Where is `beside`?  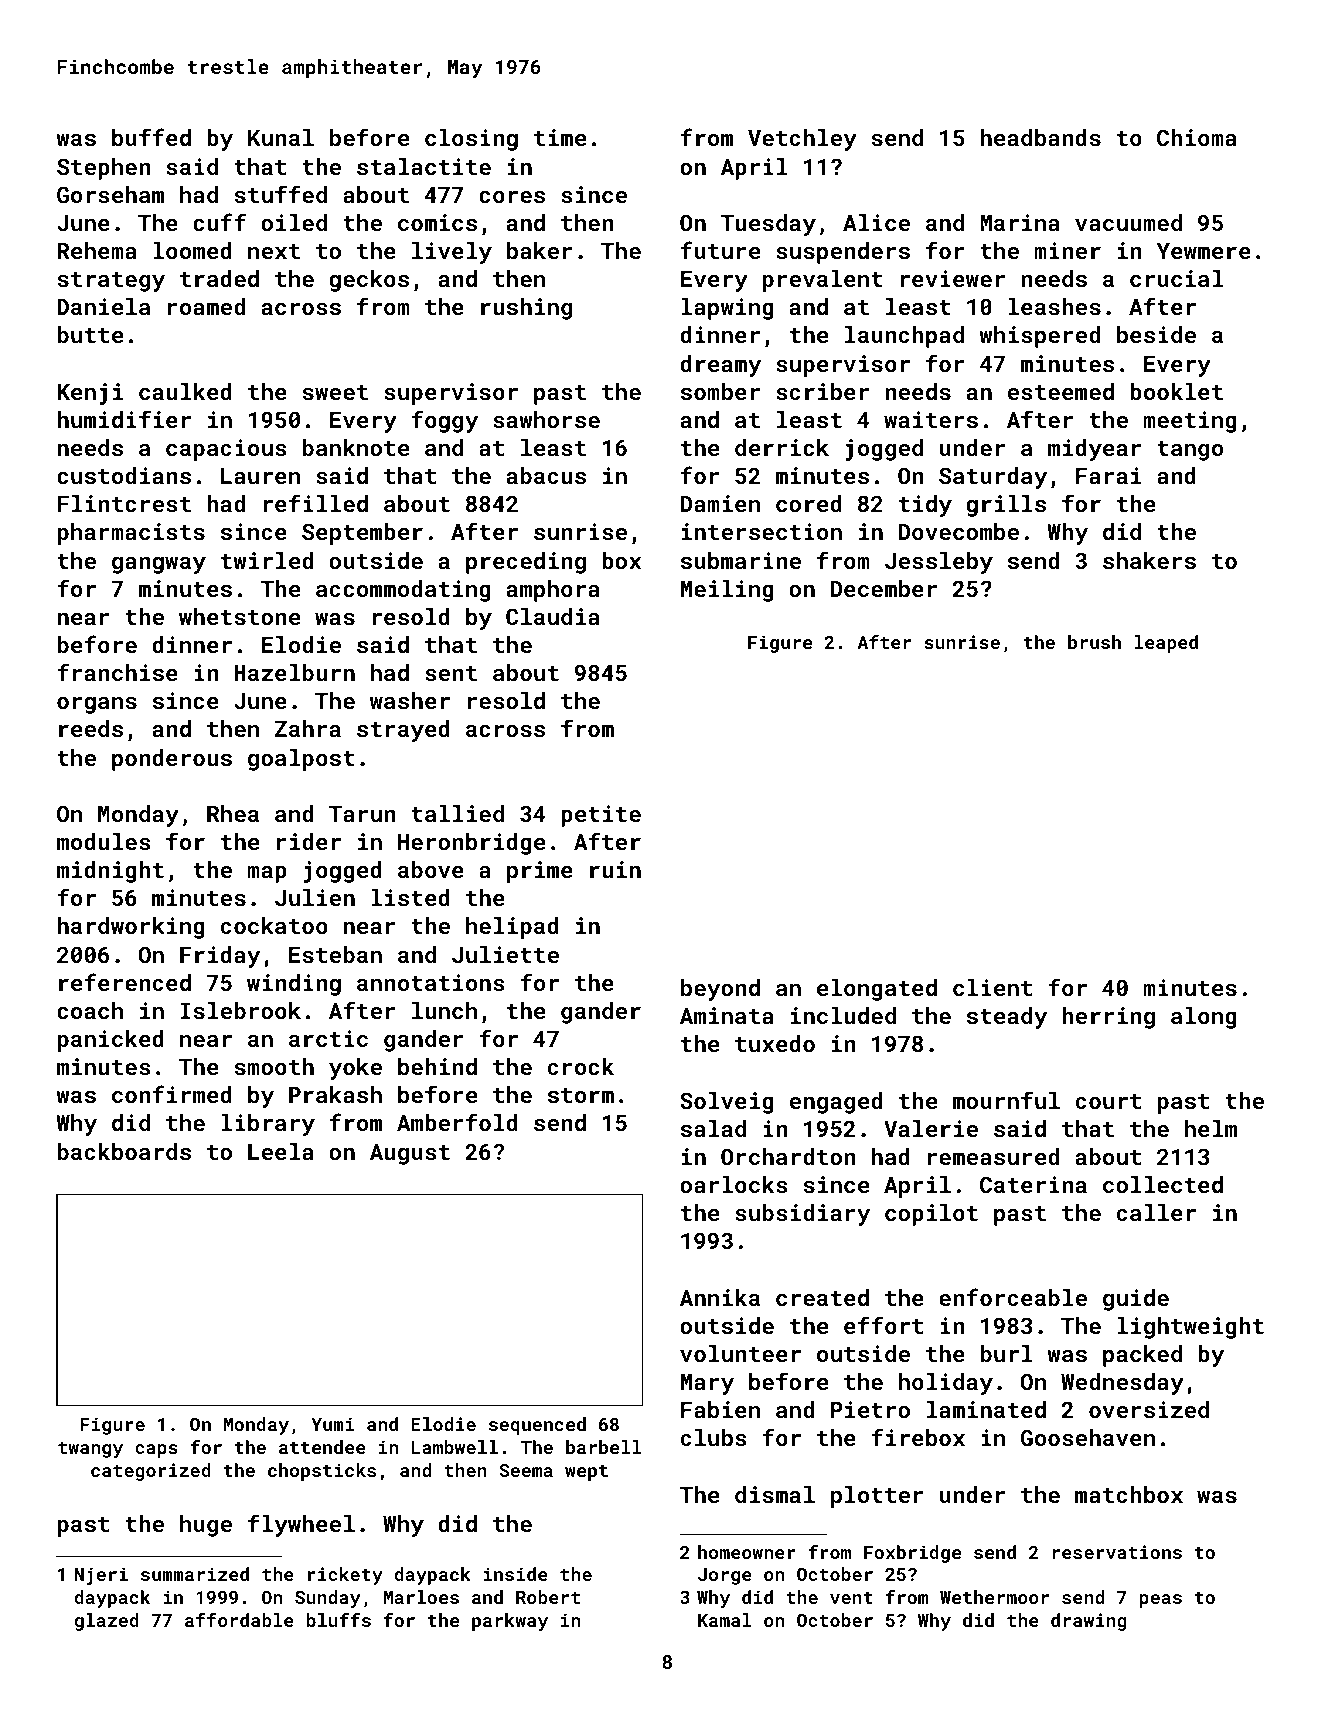
beside is located at coordinates (1156, 334).
